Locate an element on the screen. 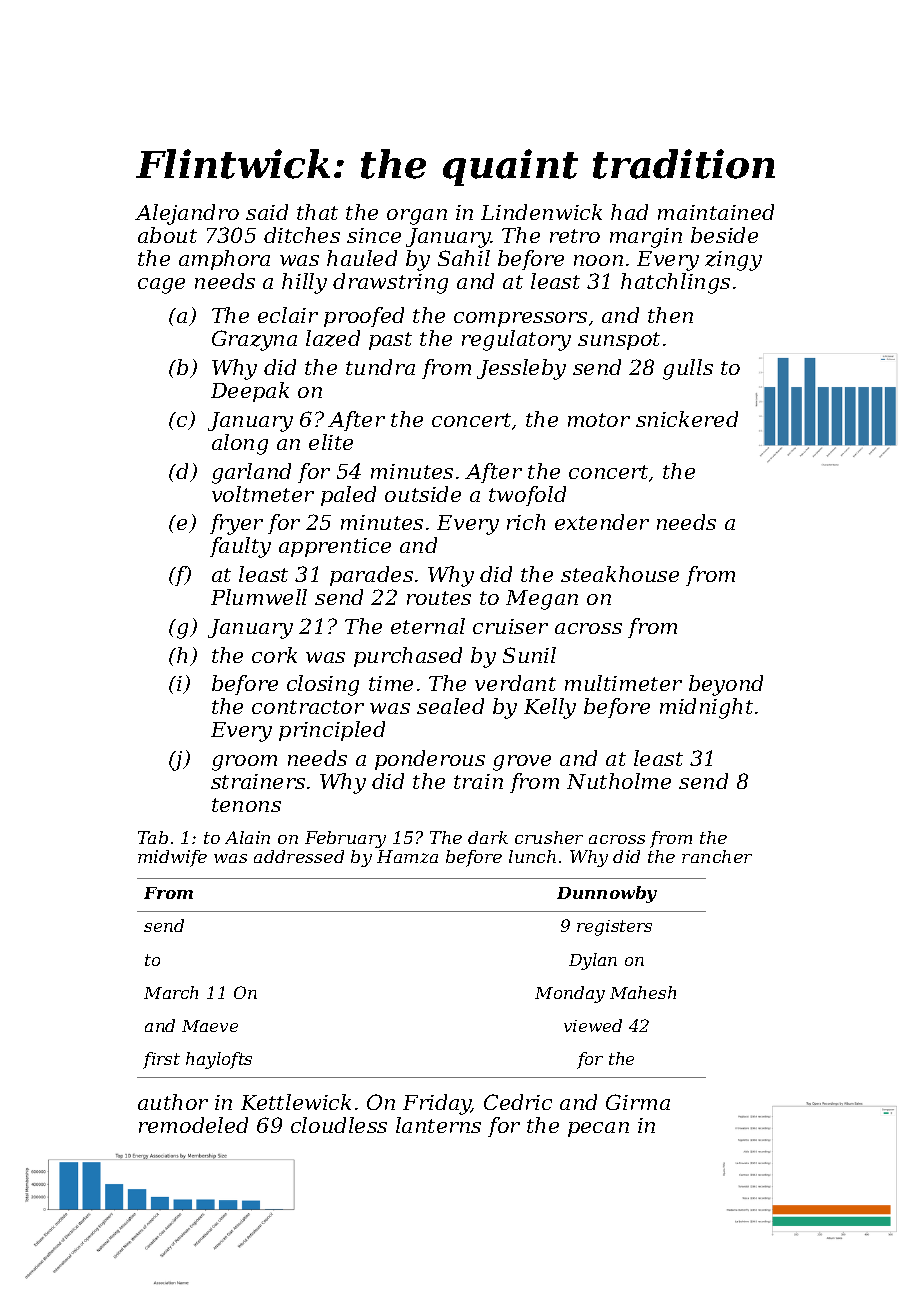  remodeled is located at coordinates (193, 1125).
